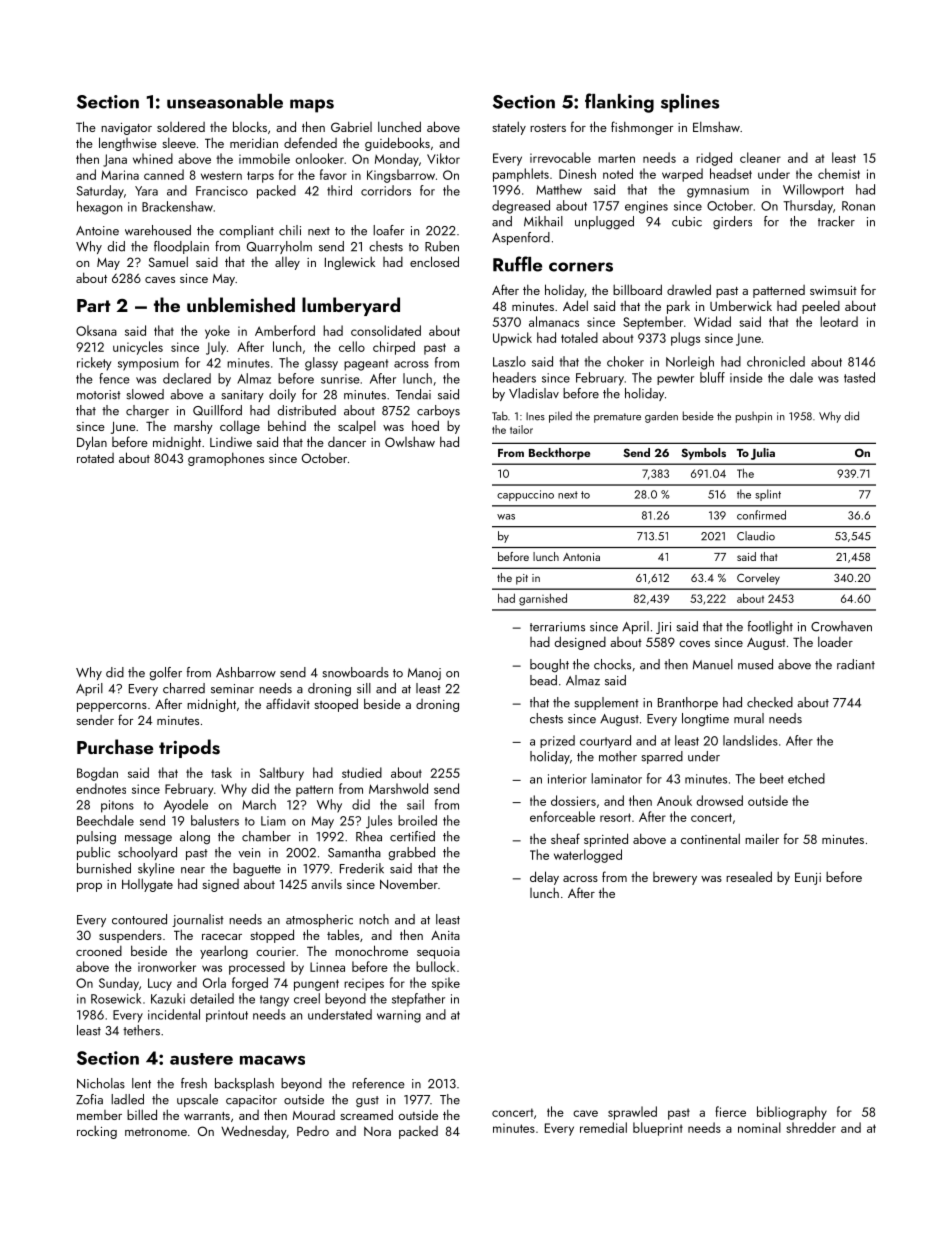 The height and width of the document is (1233, 952). What do you see at coordinates (446, 984) in the document?
I see `spike` at bounding box center [446, 984].
